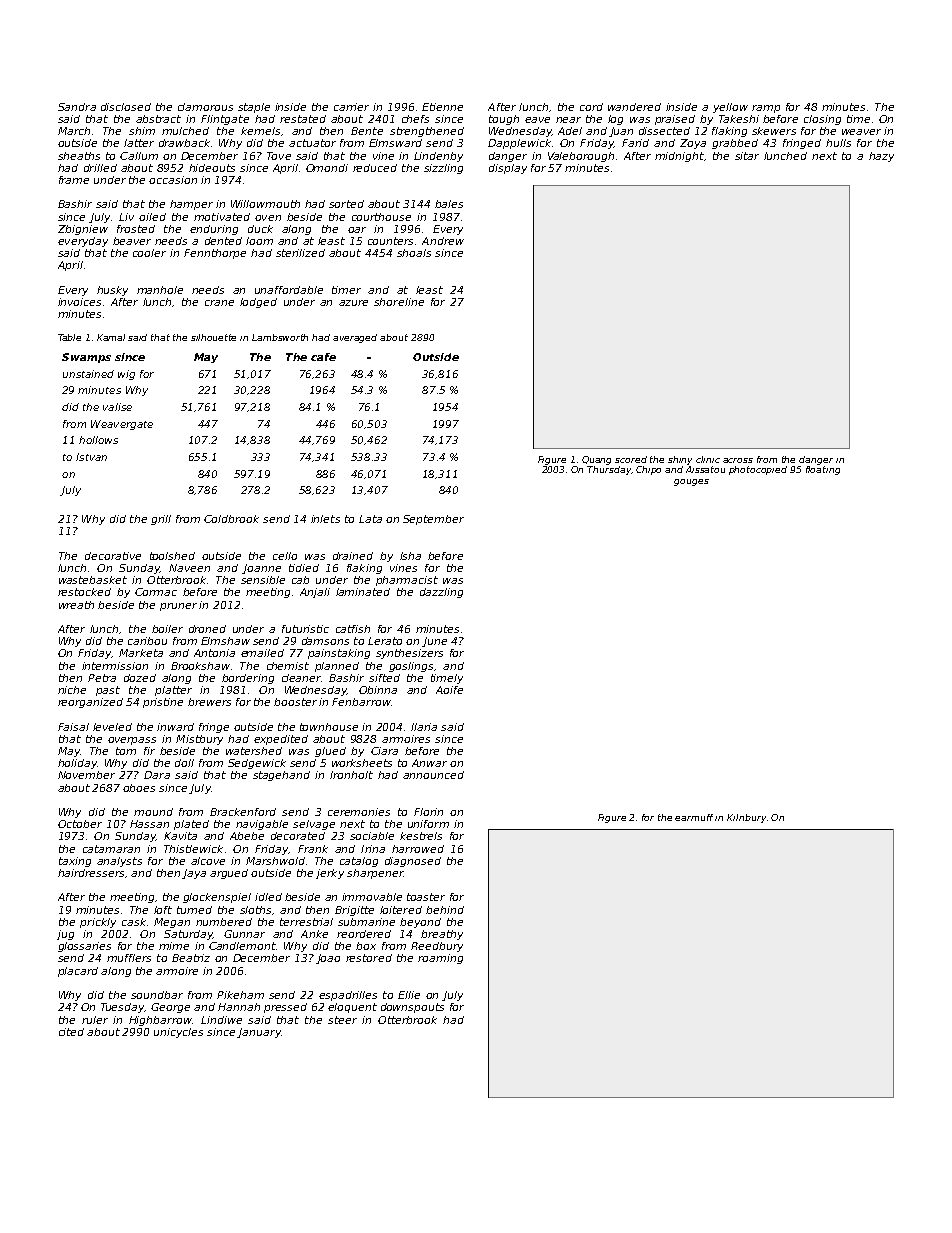 This screenshot has width=952, height=1233. Describe the element at coordinates (747, 156) in the screenshot. I see `sitar` at that location.
